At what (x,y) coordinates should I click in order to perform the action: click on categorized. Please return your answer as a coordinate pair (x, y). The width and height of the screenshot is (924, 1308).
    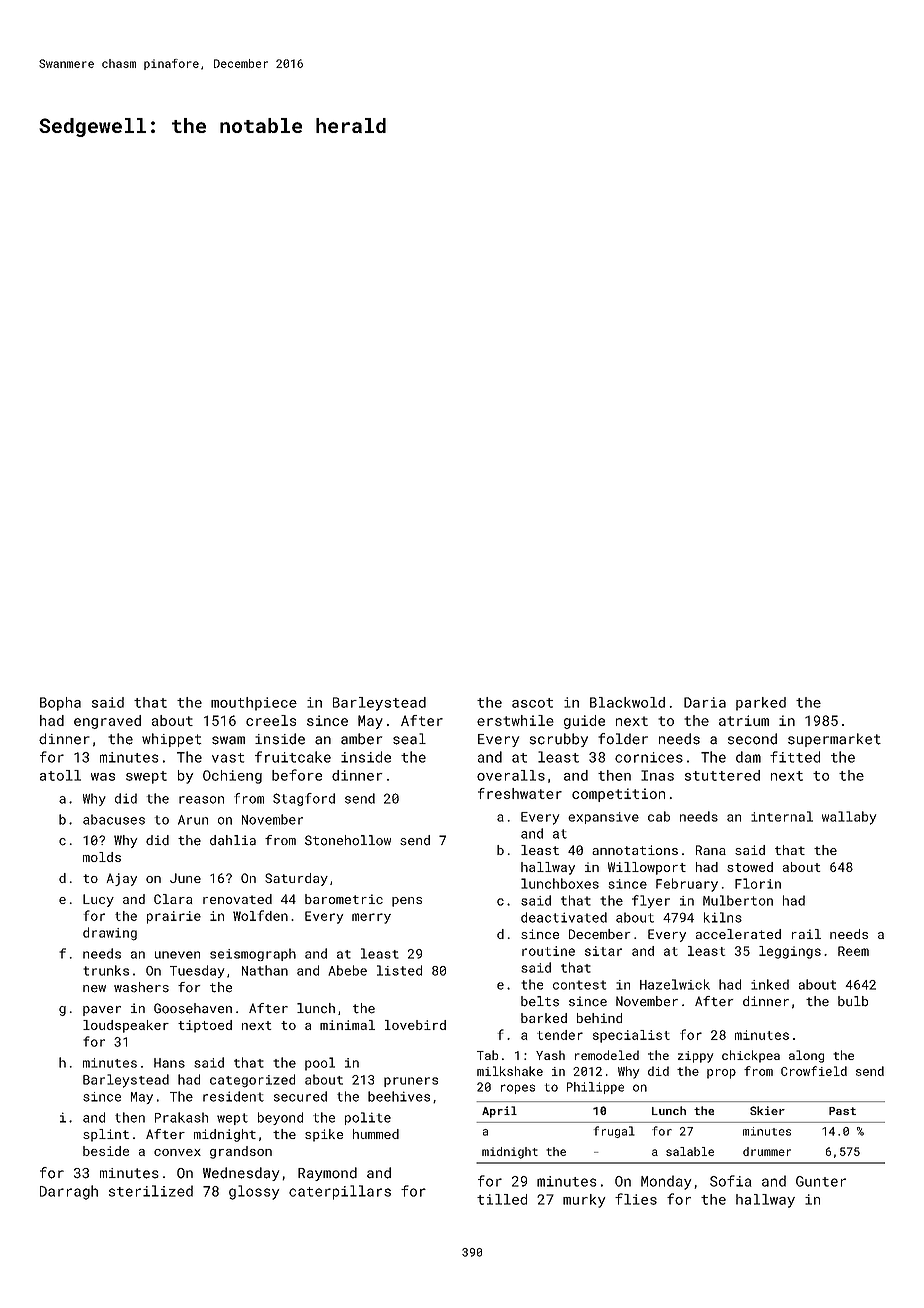
    Looking at the image, I should click on (252, 1081).
